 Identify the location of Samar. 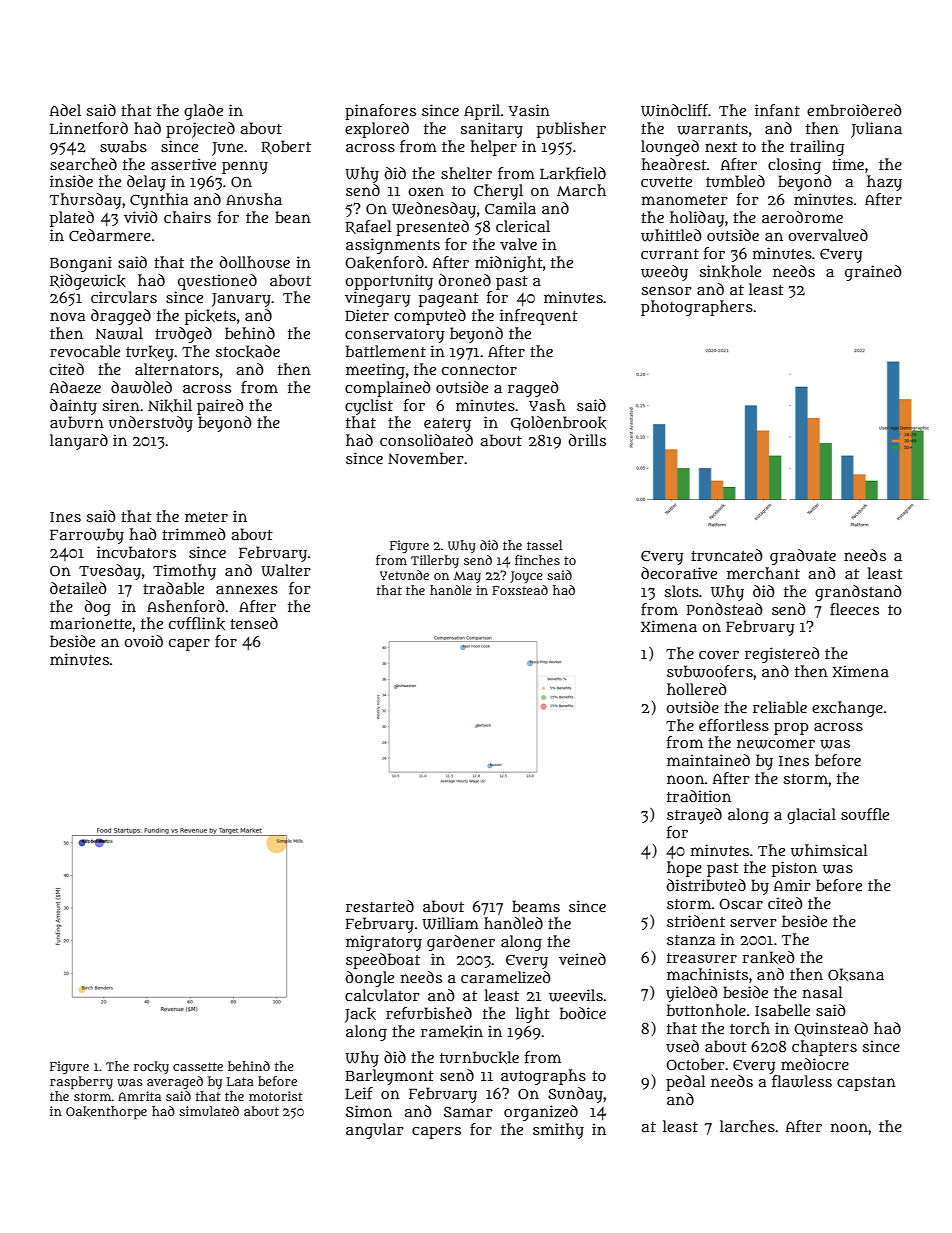
(468, 1112).
